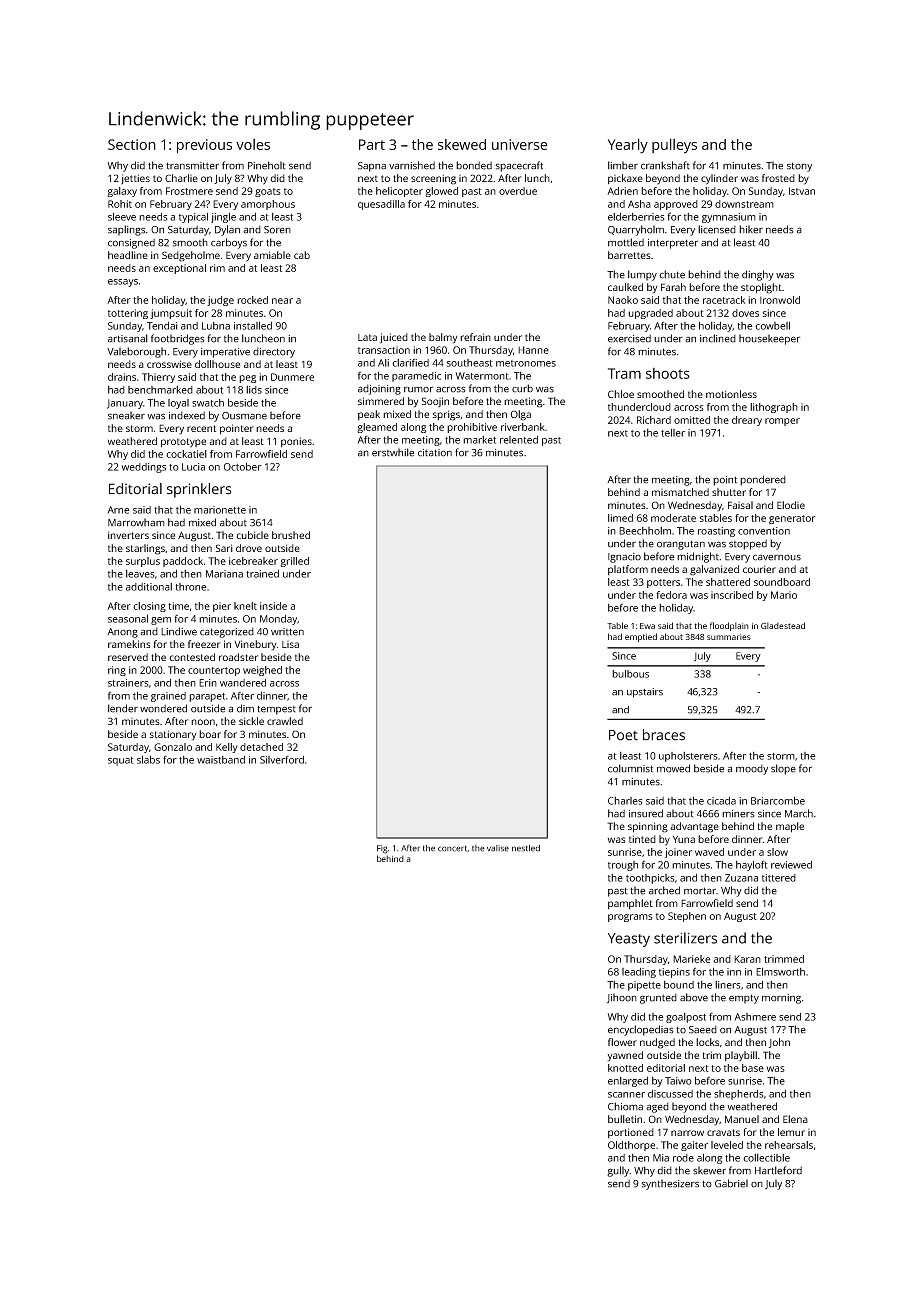 This document has width=924, height=1308. What do you see at coordinates (674, 146) in the document?
I see `pulleys` at bounding box center [674, 146].
